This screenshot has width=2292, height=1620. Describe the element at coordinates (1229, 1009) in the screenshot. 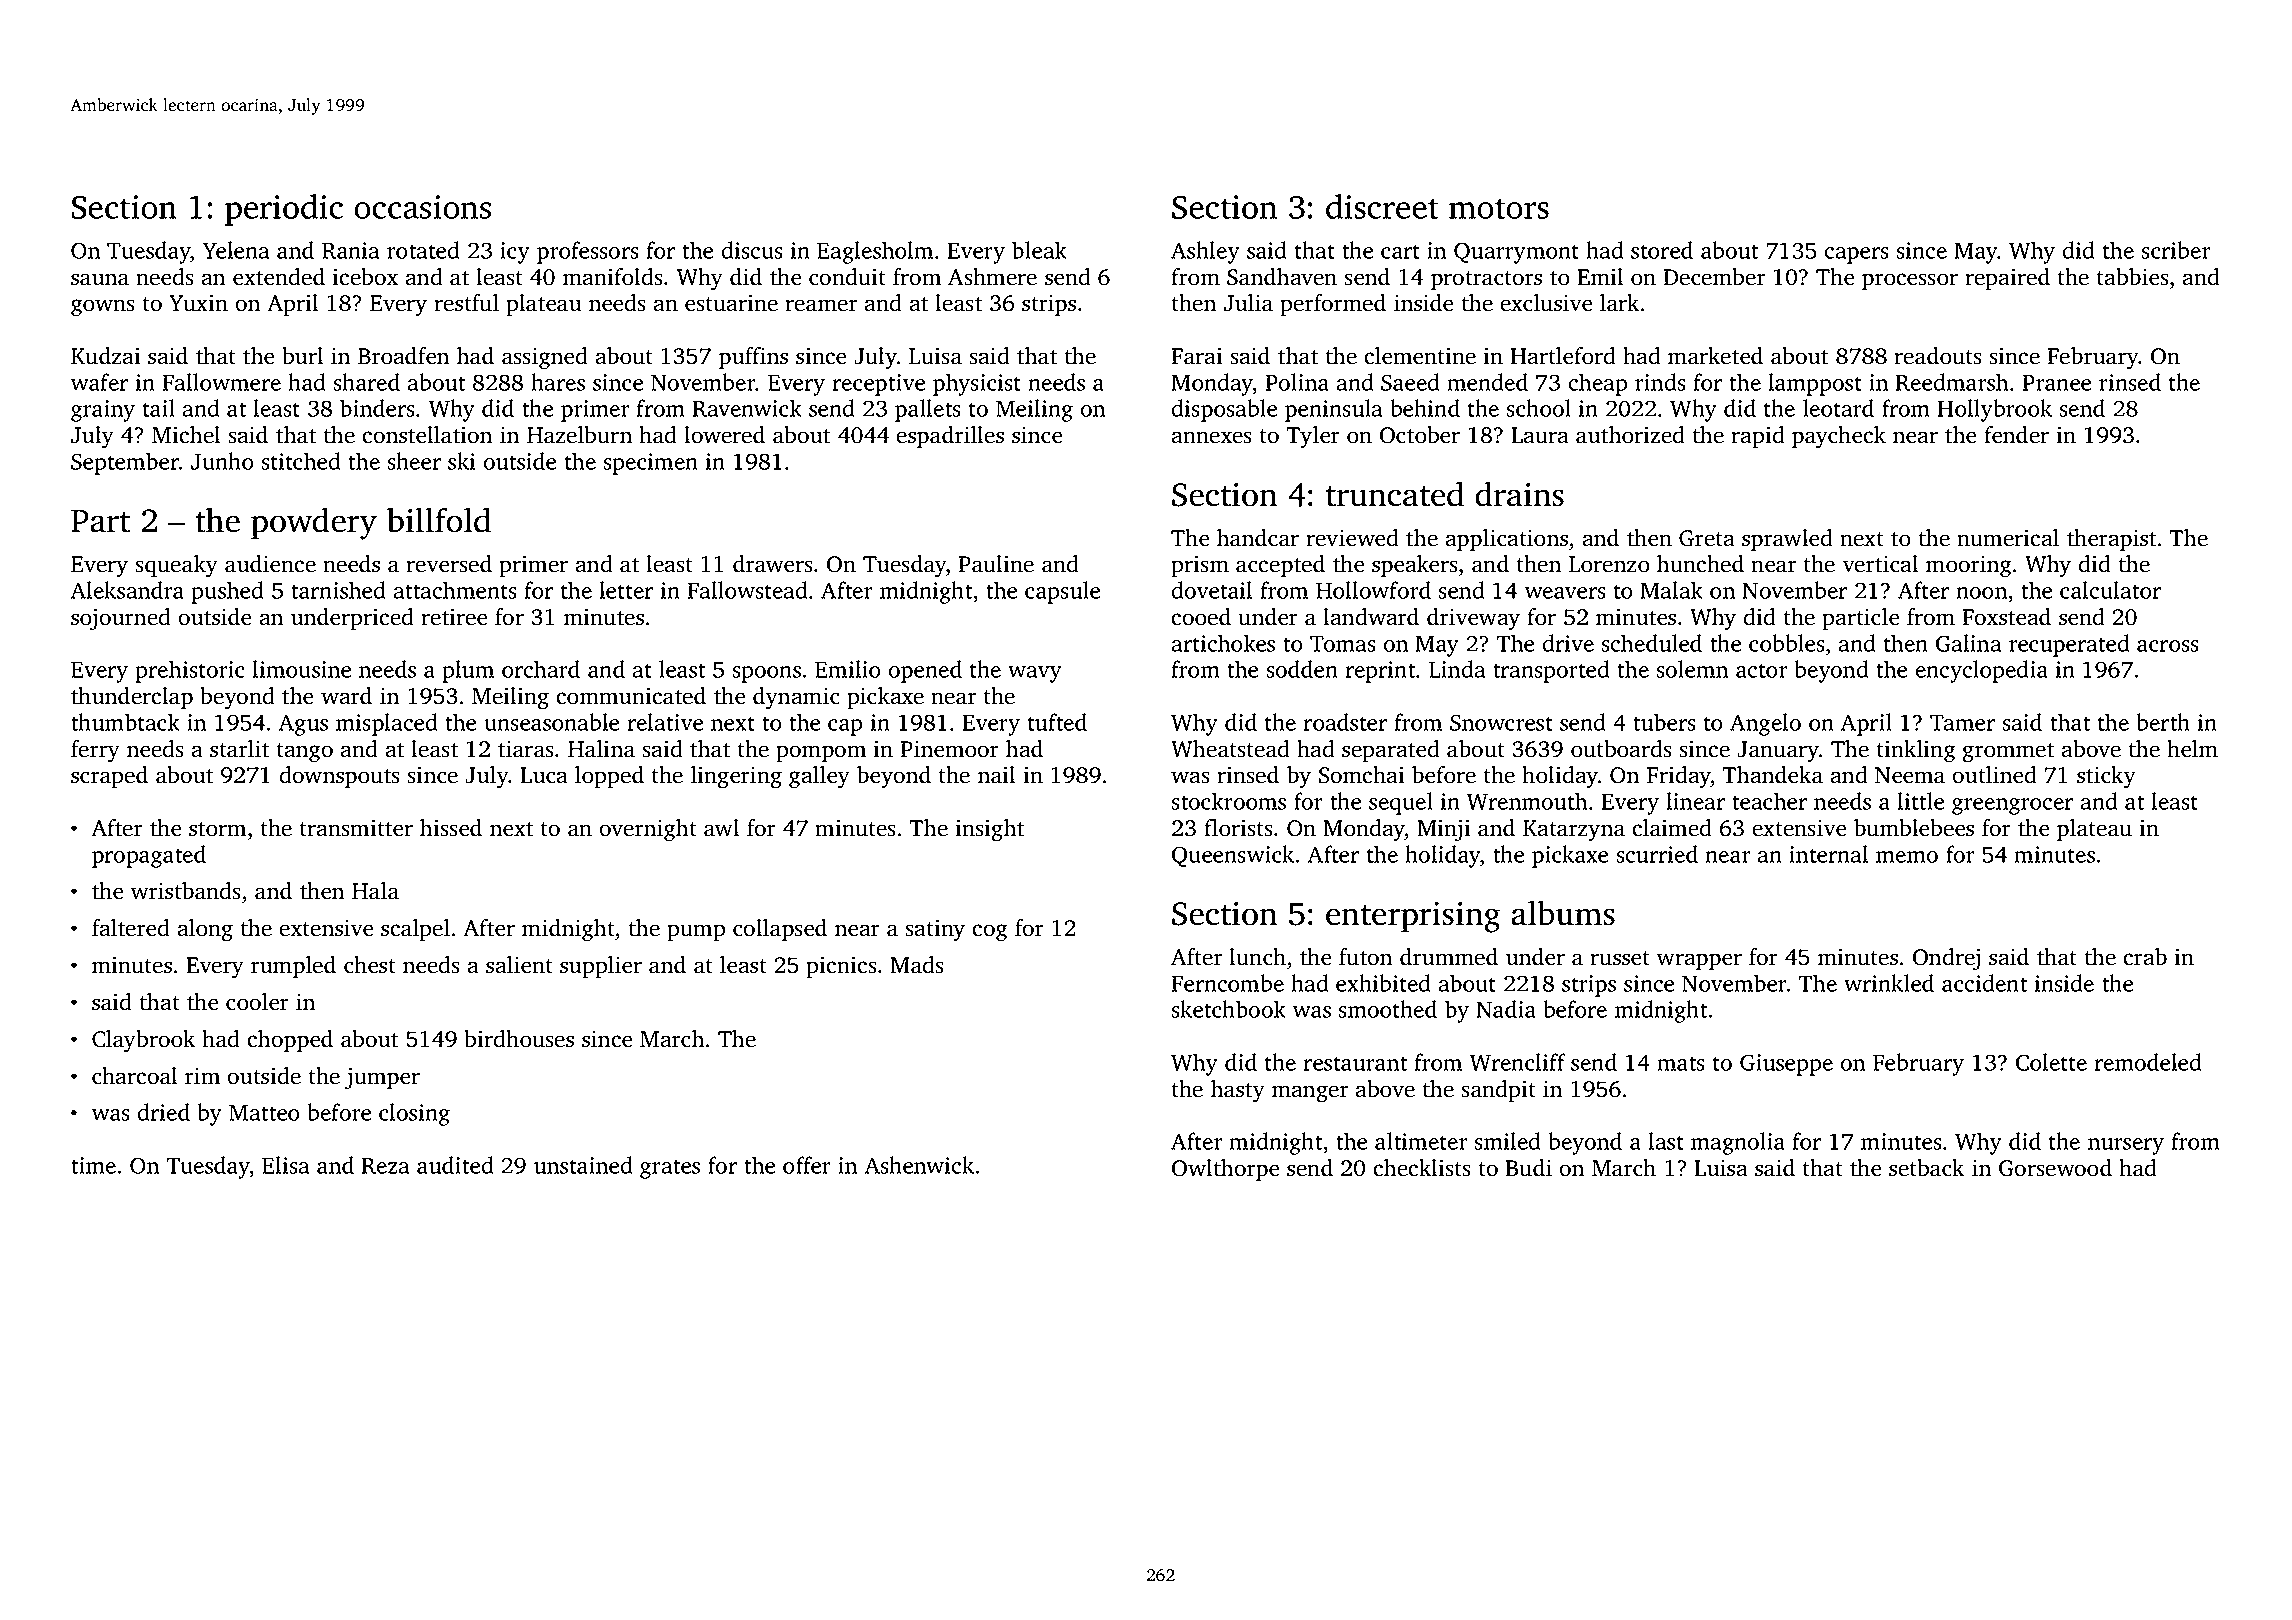

I see `sketchbook` at that location.
